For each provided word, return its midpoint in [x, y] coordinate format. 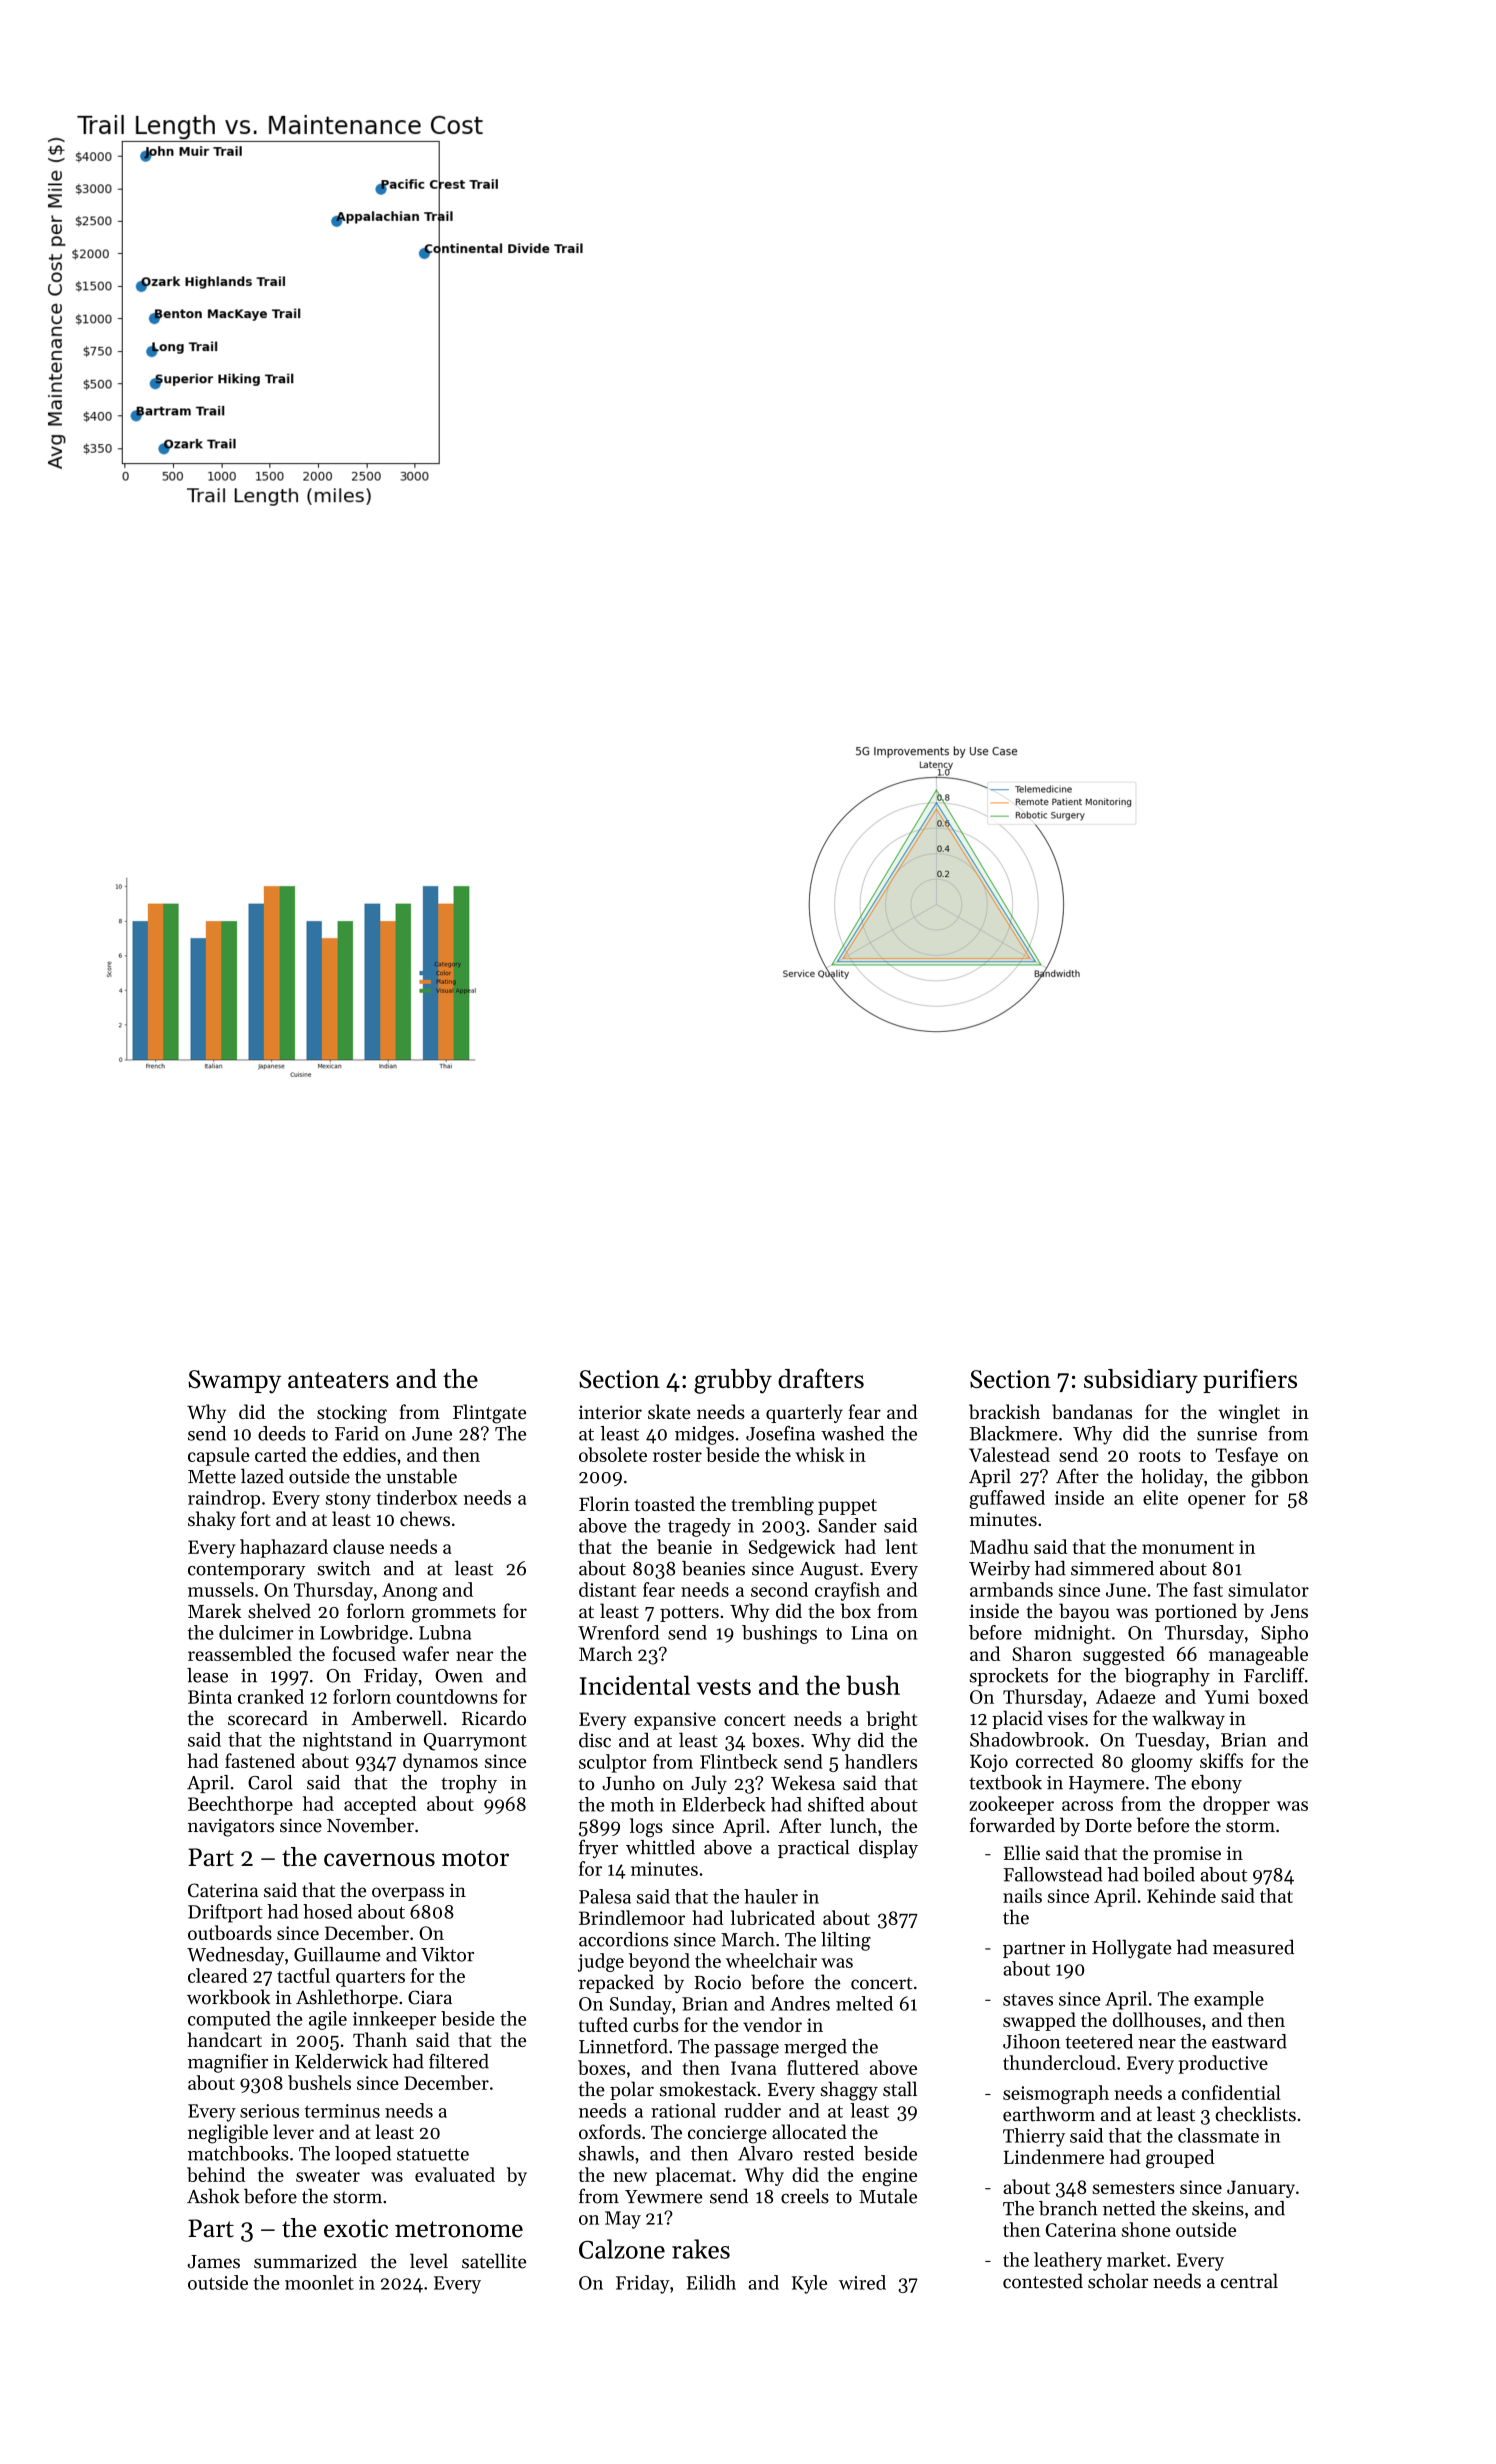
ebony [1216, 1784]
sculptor [613, 1763]
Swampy [234, 1382]
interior [610, 1412]
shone [1146, 2229]
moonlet [319, 2282]
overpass [408, 1894]
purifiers [1250, 1380]
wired [862, 2282]
